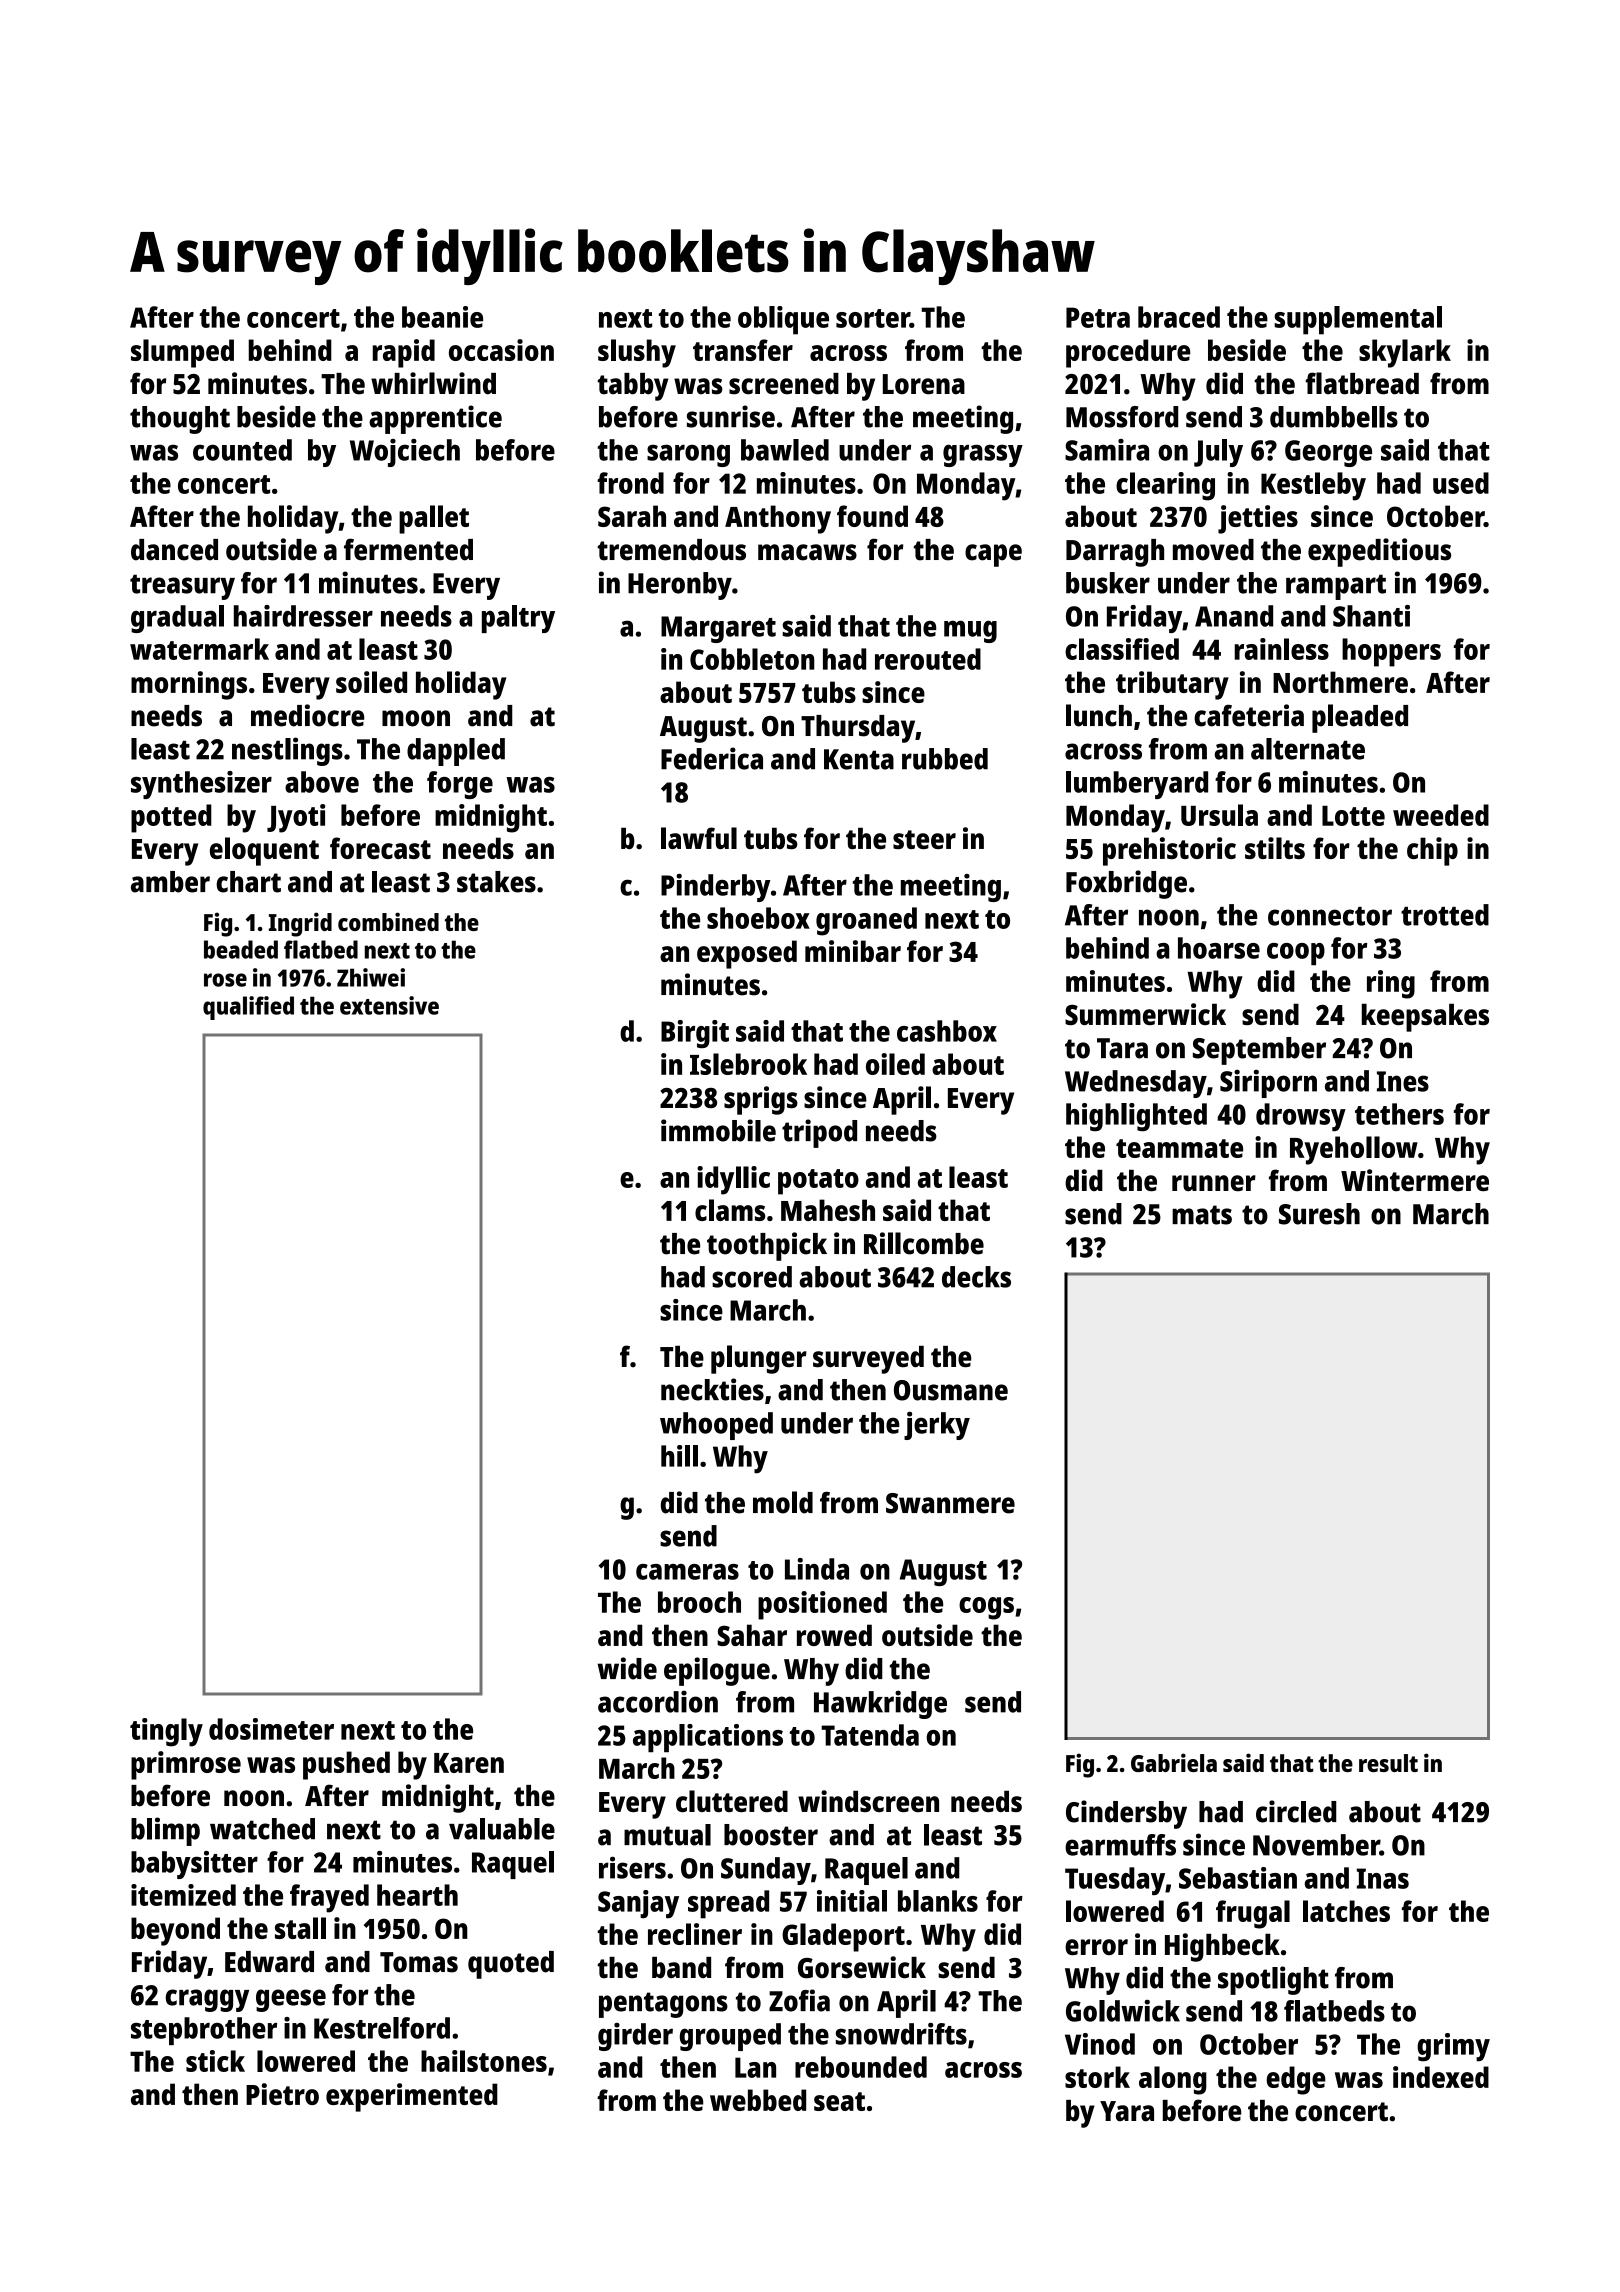 This document has height=2292, width=1620. Describe the element at coordinates (784, 384) in the document. I see `screened` at that location.
